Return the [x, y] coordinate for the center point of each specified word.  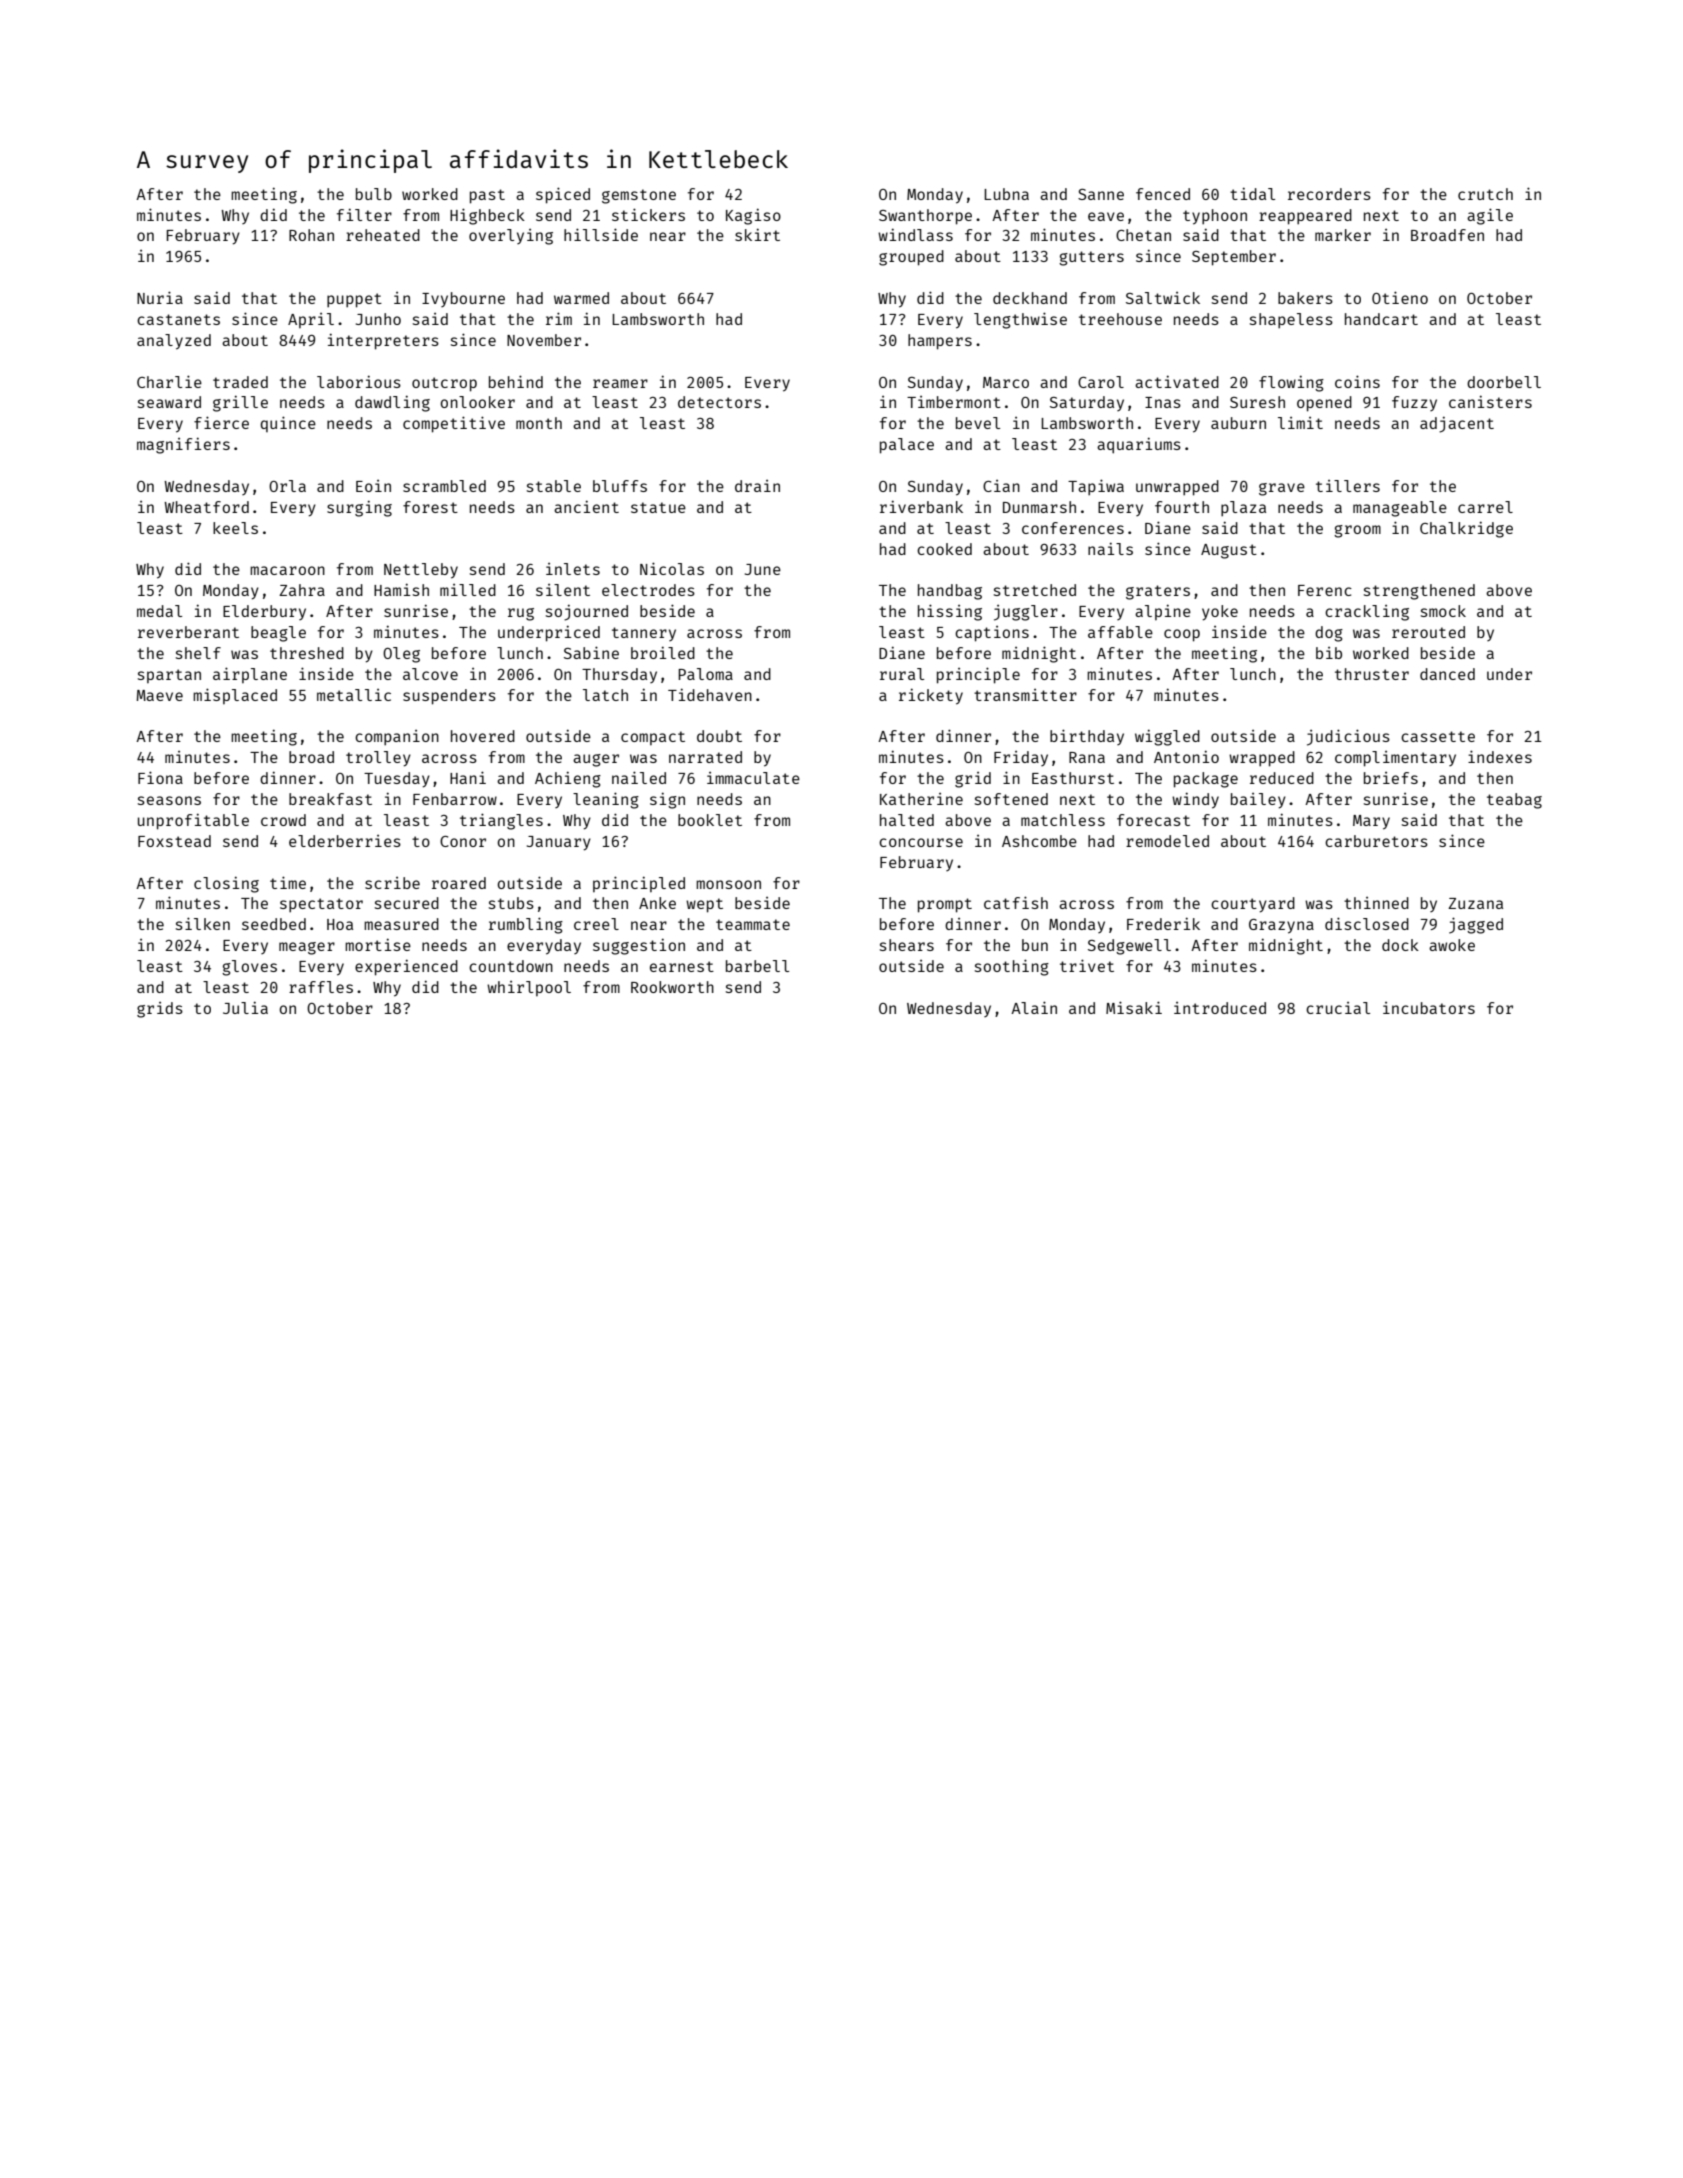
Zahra [302, 590]
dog [1329, 634]
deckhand [1030, 298]
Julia [245, 1007]
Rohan [311, 235]
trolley [378, 759]
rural [902, 674]
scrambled [444, 486]
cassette [1438, 736]
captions [992, 634]
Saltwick [1163, 298]
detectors [719, 402]
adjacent [1457, 424]
